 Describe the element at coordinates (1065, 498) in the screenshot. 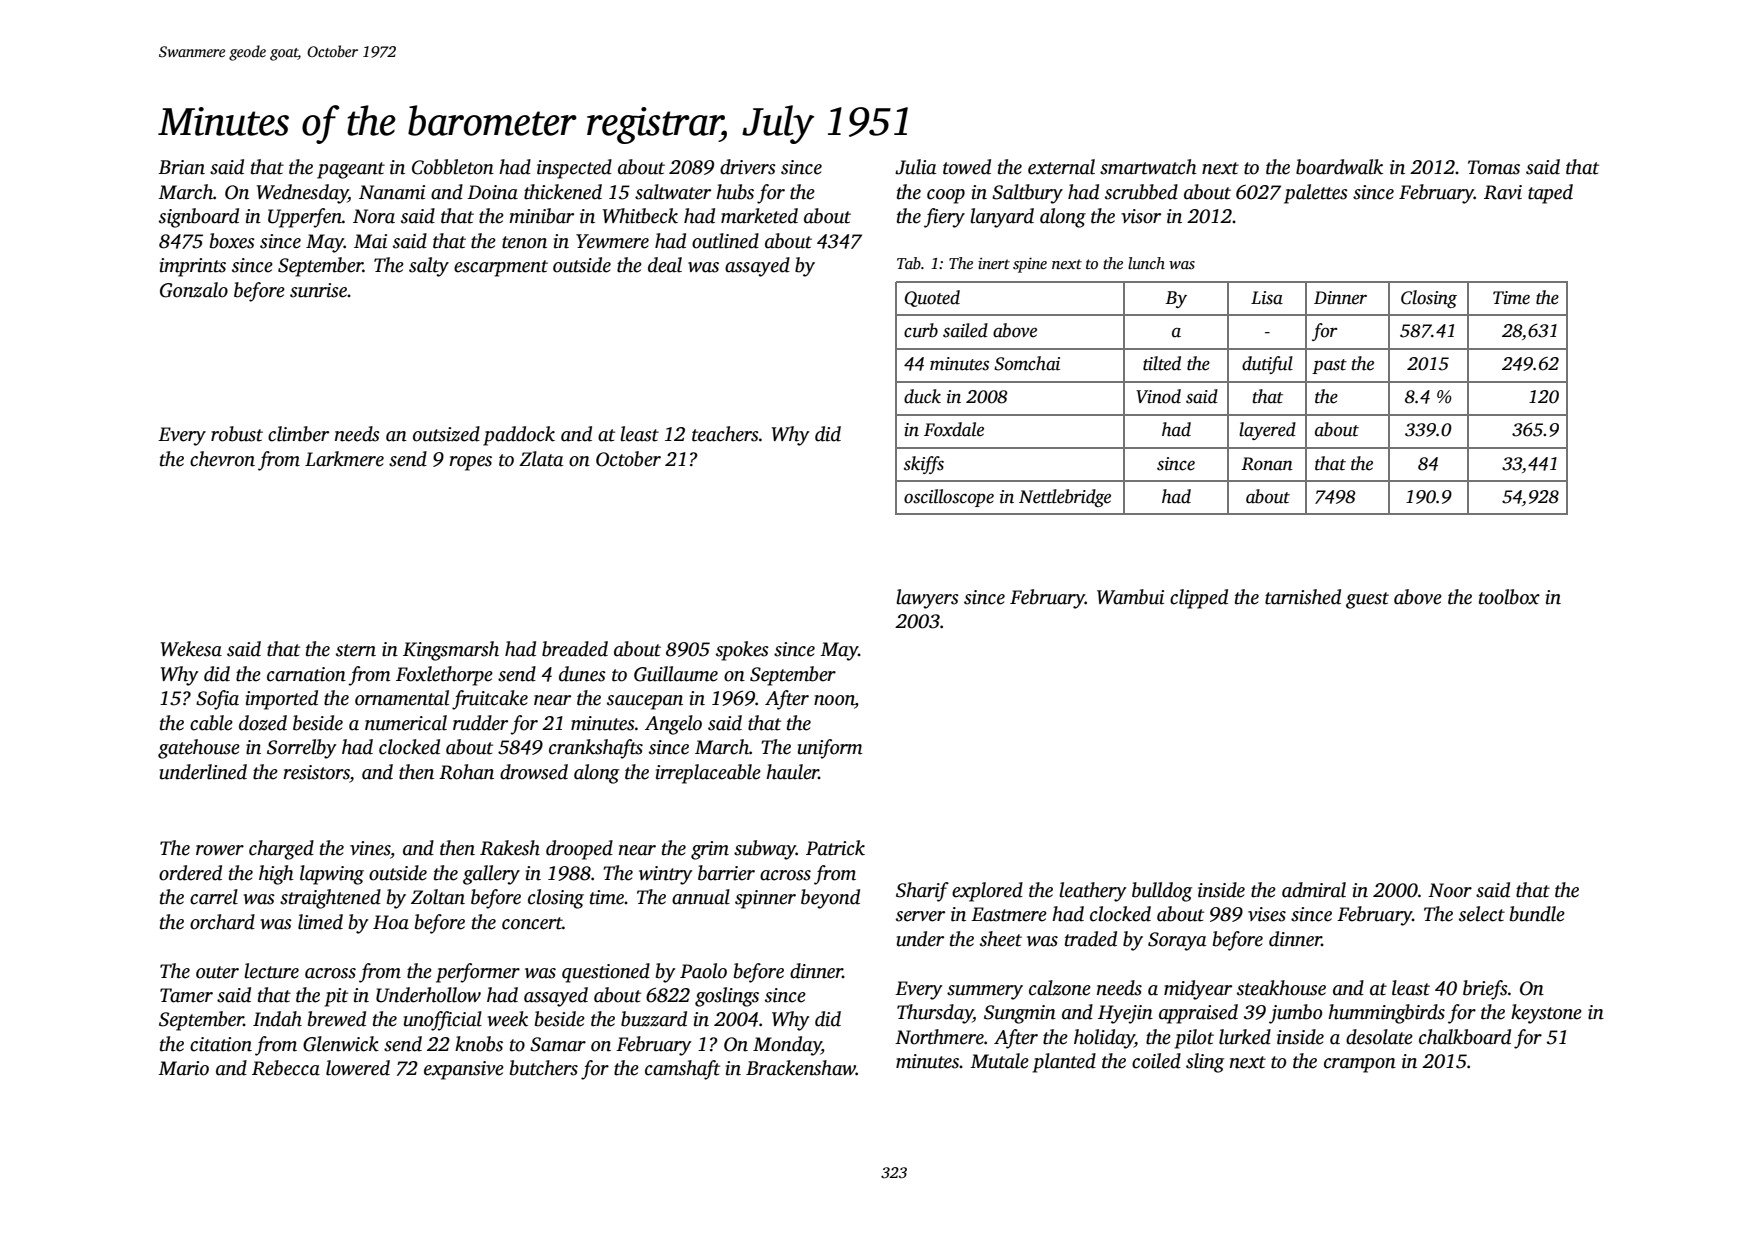

I see `Nettlebridge` at that location.
